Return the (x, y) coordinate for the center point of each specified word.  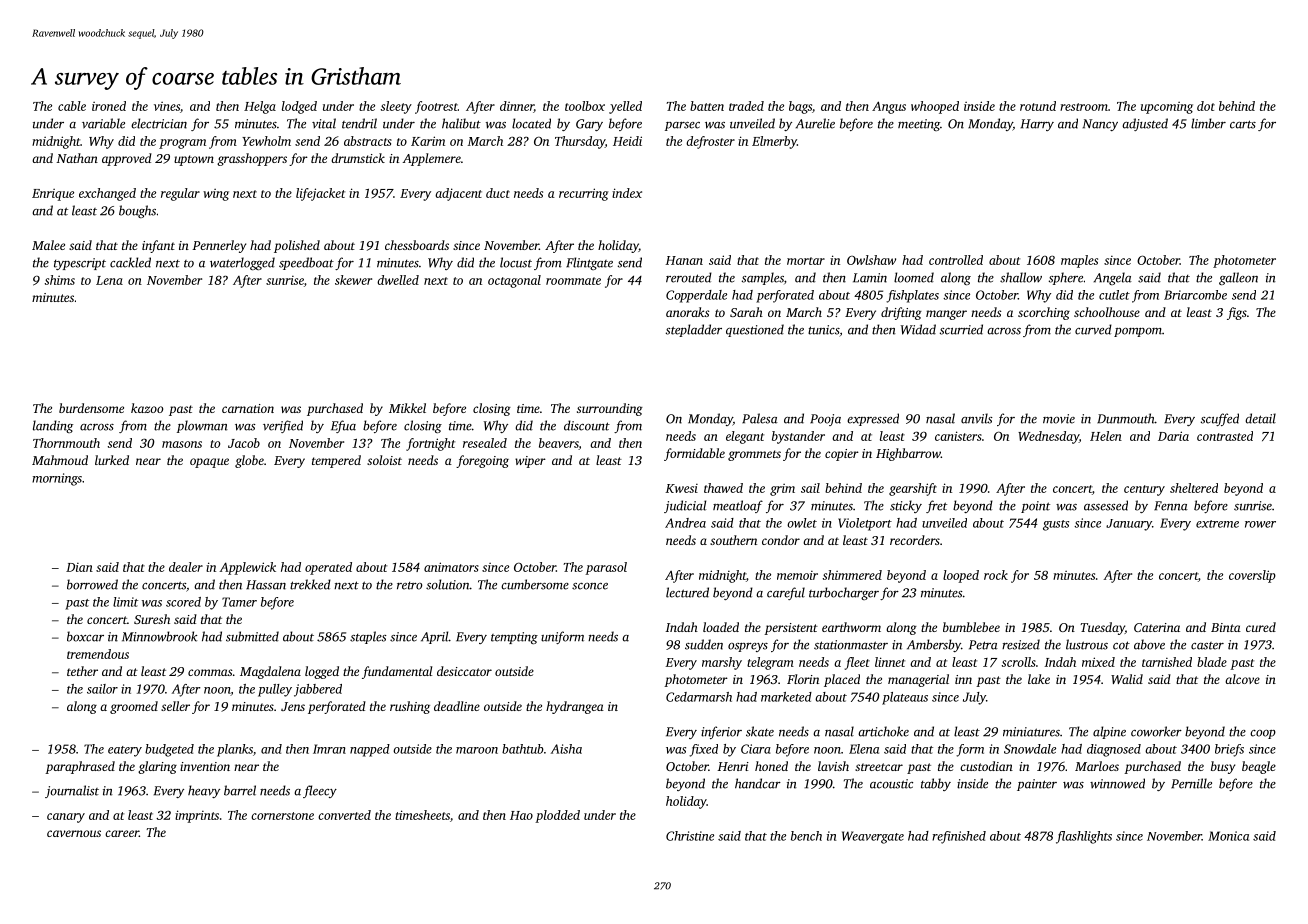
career (122, 833)
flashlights (1084, 837)
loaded (721, 627)
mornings (57, 479)
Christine (690, 836)
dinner (517, 107)
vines (167, 106)
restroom (1084, 107)
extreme (1217, 524)
